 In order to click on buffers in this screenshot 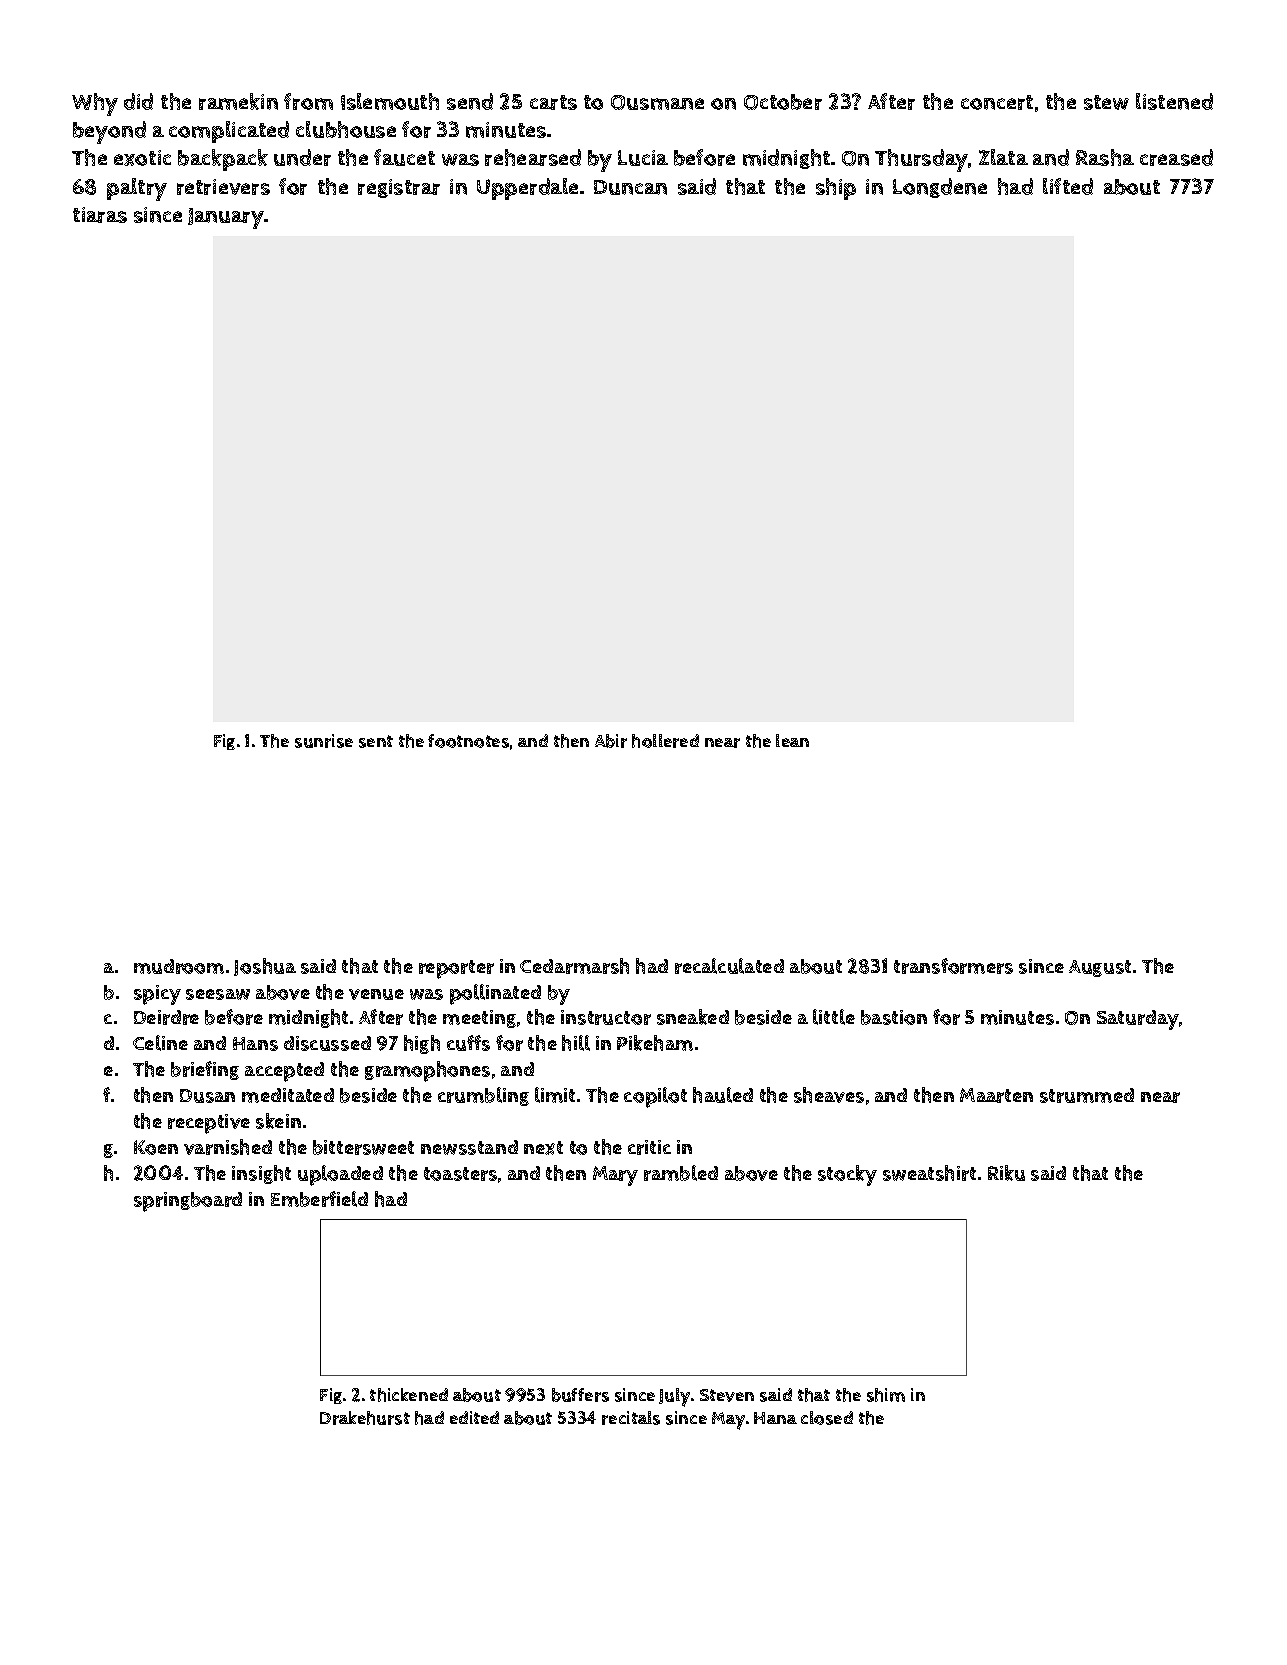, I will do `click(580, 1395)`.
